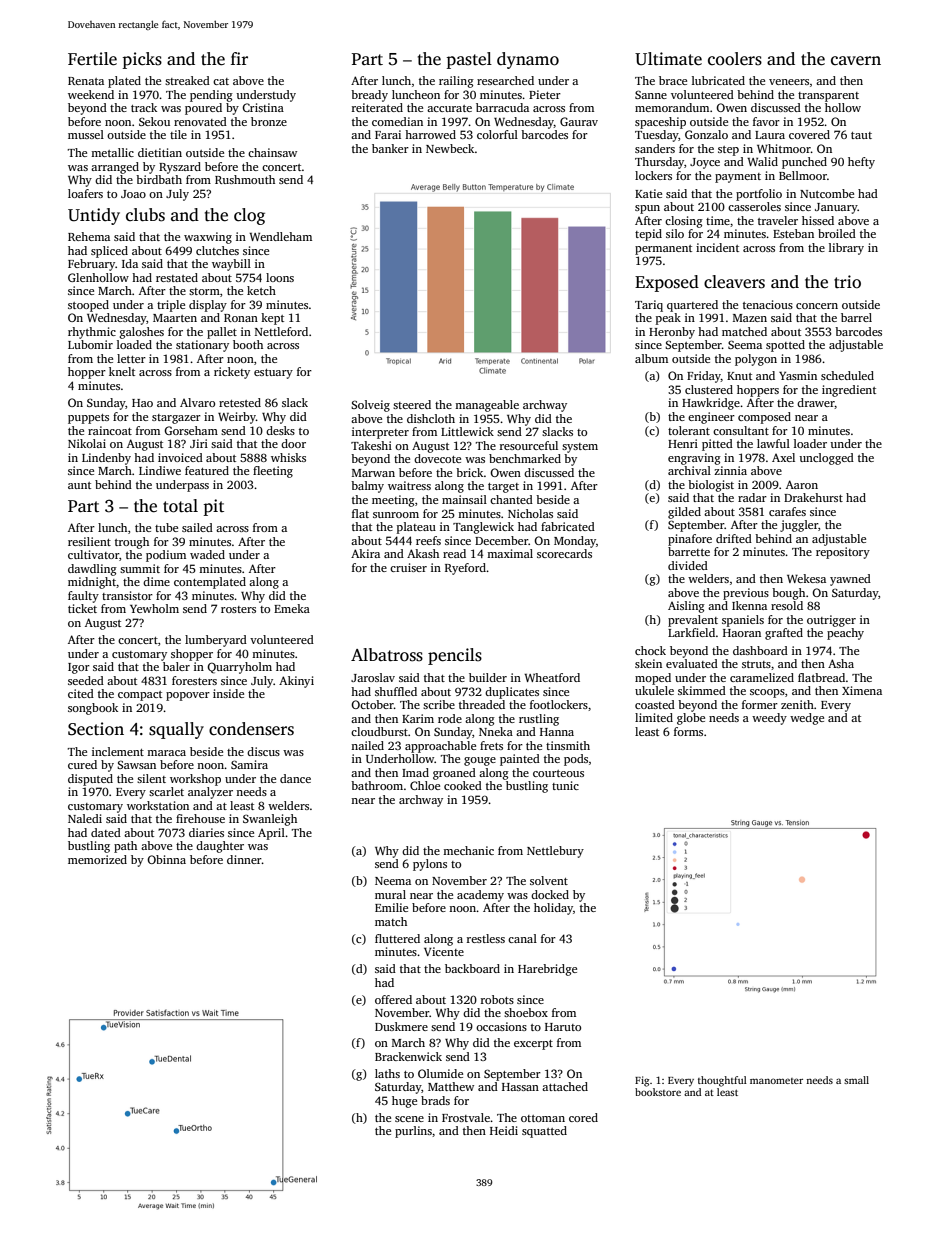 The width and height of the page is (952, 1233). Describe the element at coordinates (651, 94) in the page. I see `Sanne` at that location.
